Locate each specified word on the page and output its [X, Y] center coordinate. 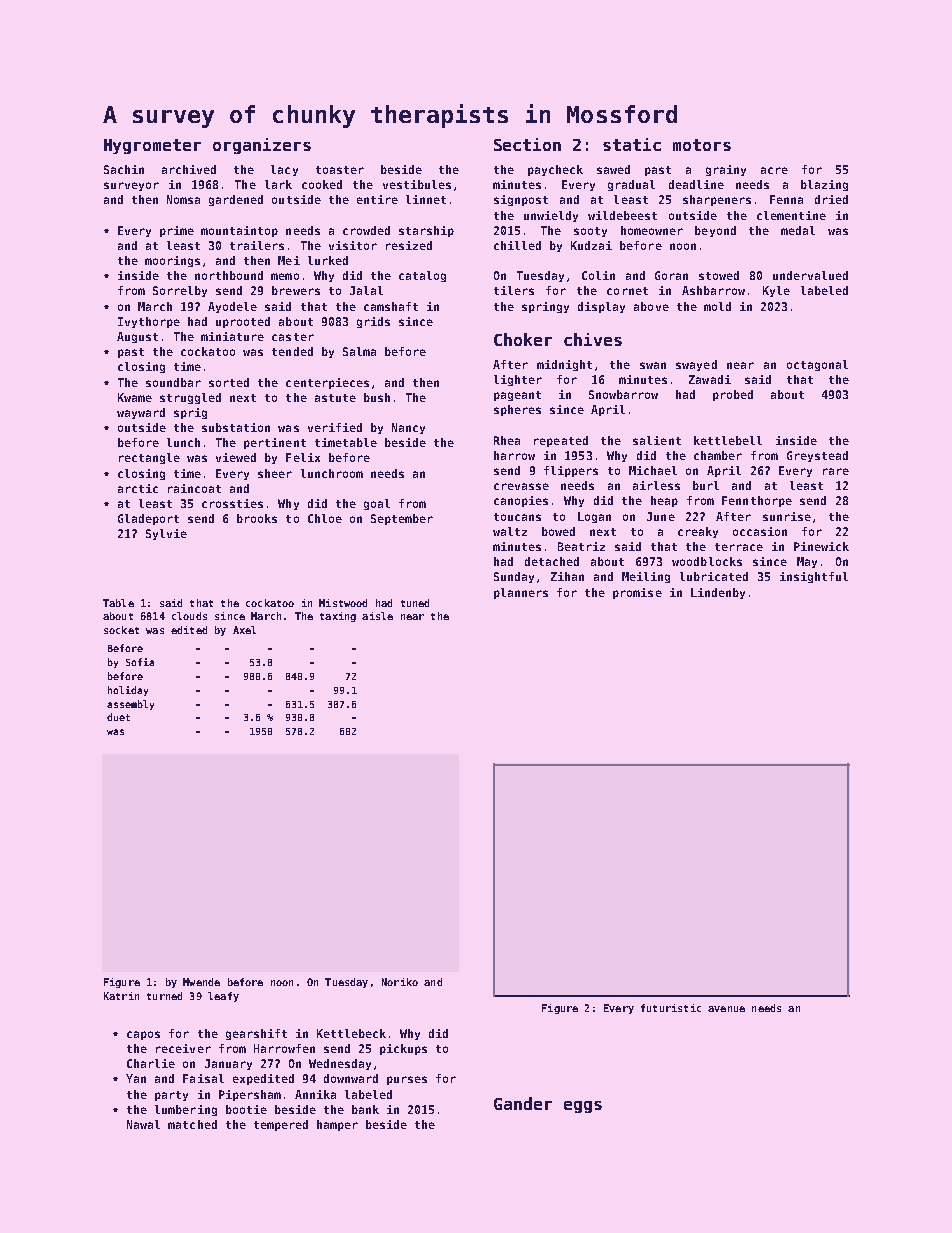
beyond [715, 231]
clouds [189, 616]
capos [143, 1035]
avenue [726, 1009]
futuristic [671, 1008]
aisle [377, 616]
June [661, 516]
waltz [510, 531]
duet [118, 717]
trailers [257, 245]
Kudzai [591, 245]
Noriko [400, 982]
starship [426, 231]
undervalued [810, 275]
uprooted [243, 322]
